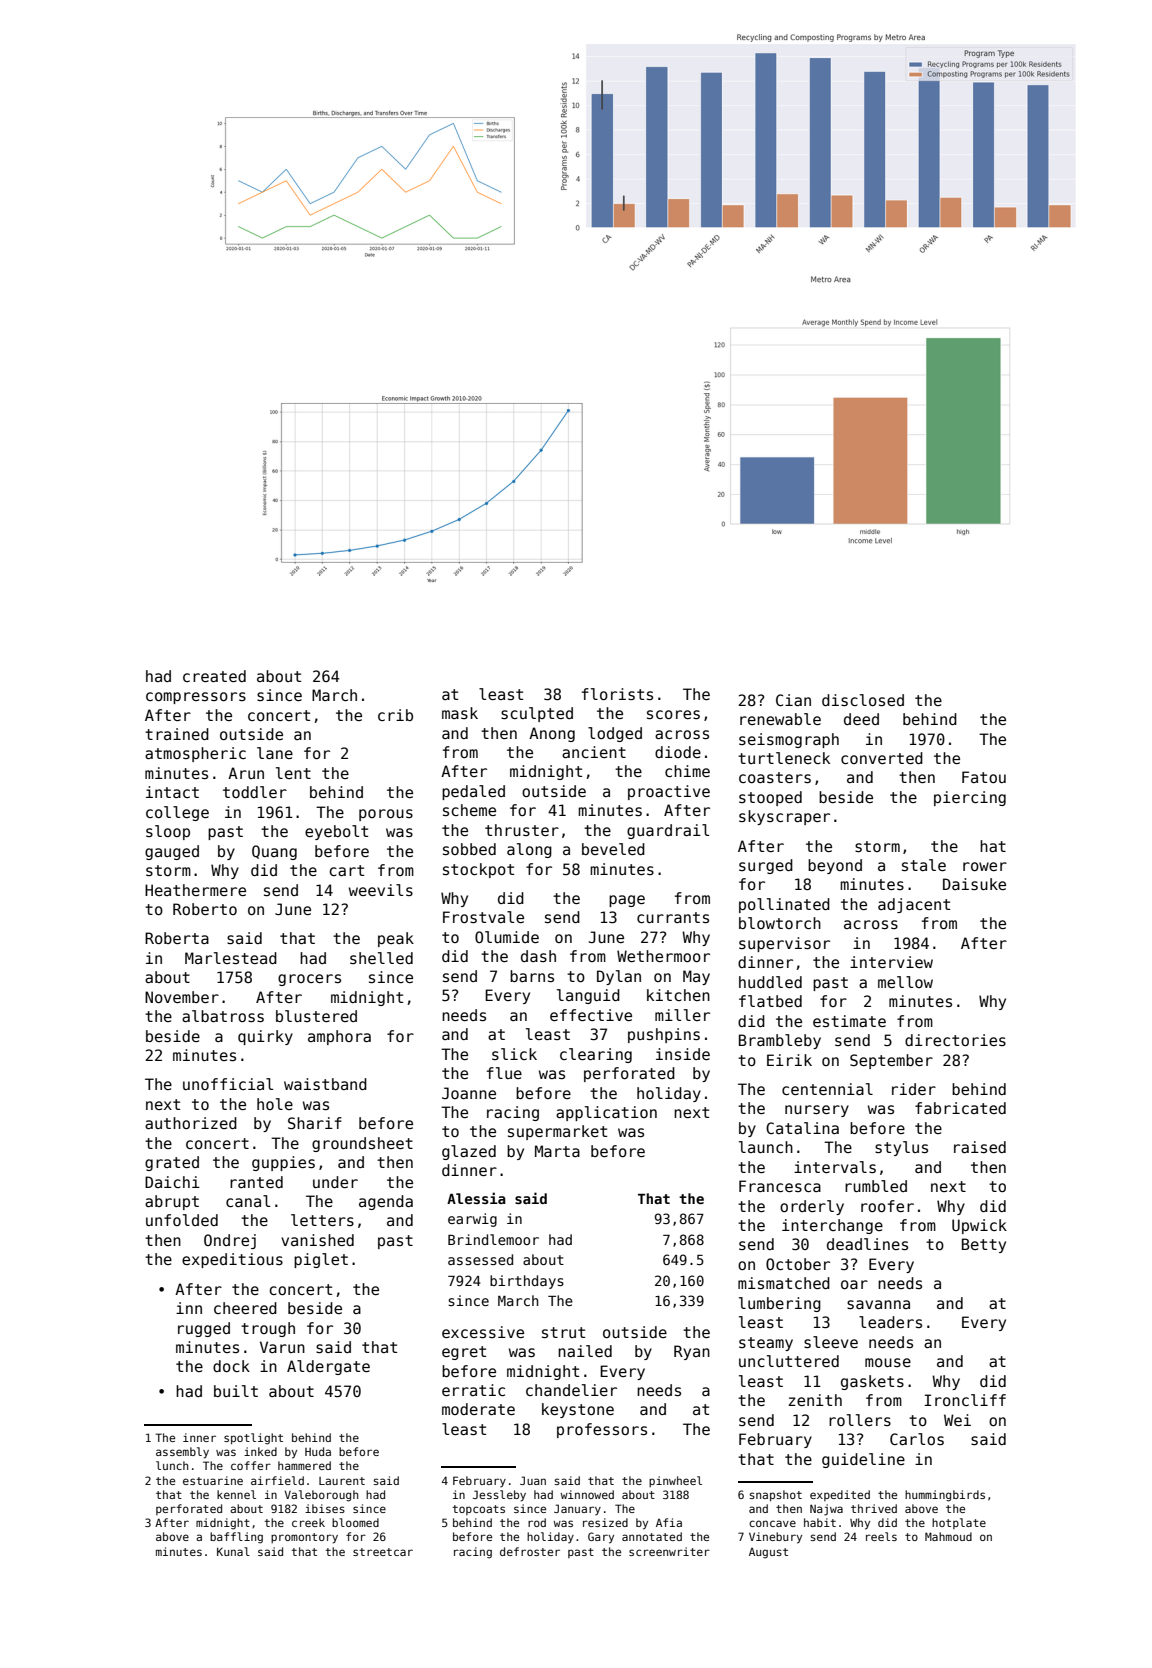 The image size is (1152, 1668). I want to click on mellow, so click(905, 982).
